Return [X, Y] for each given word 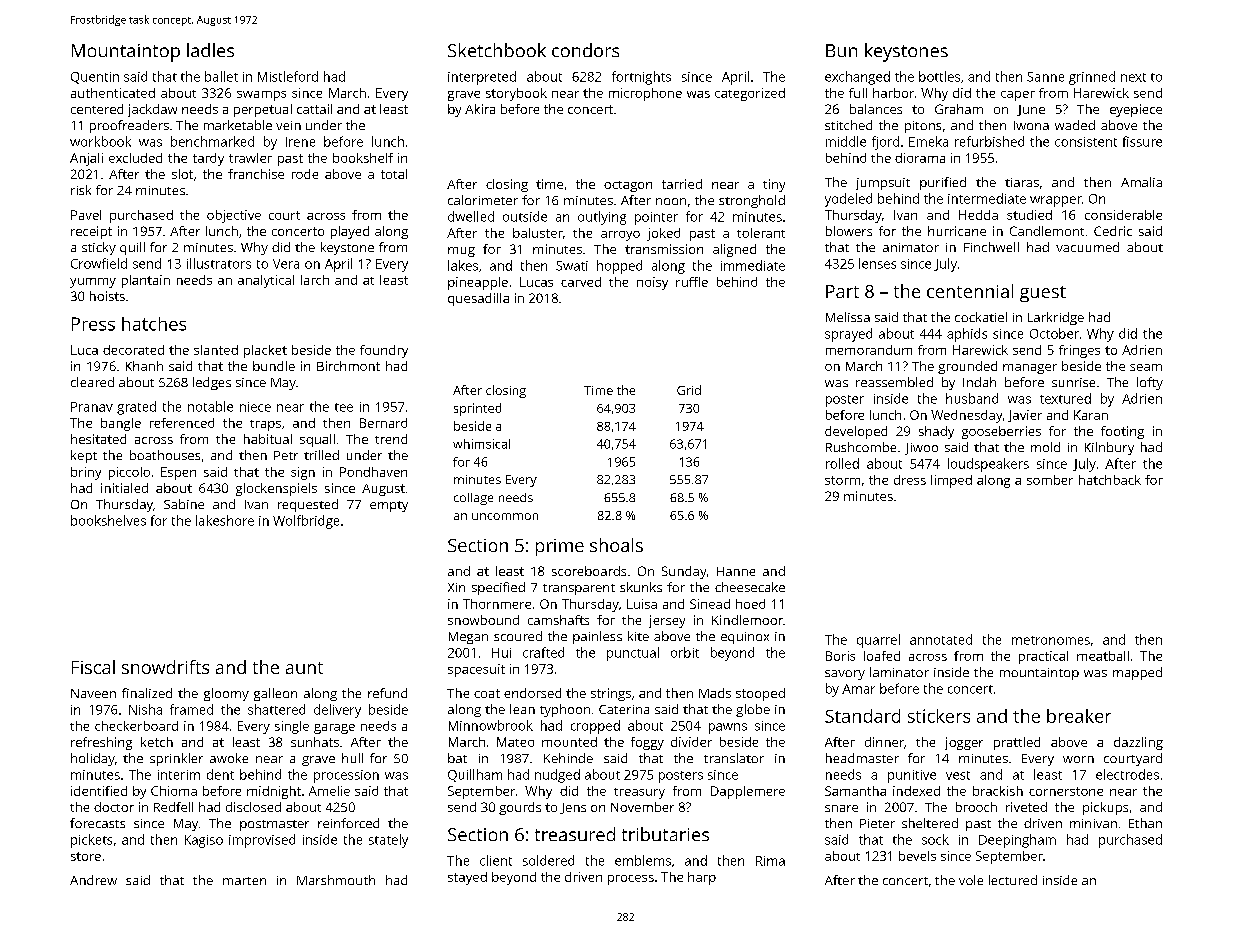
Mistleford [288, 76]
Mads [715, 693]
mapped [1137, 673]
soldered [548, 860]
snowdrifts [165, 667]
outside [525, 216]
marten [244, 881]
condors [585, 50]
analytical [266, 281]
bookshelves [108, 520]
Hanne [736, 571]
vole [971, 880]
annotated [941, 639]
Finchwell [991, 247]
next [1133, 77]
